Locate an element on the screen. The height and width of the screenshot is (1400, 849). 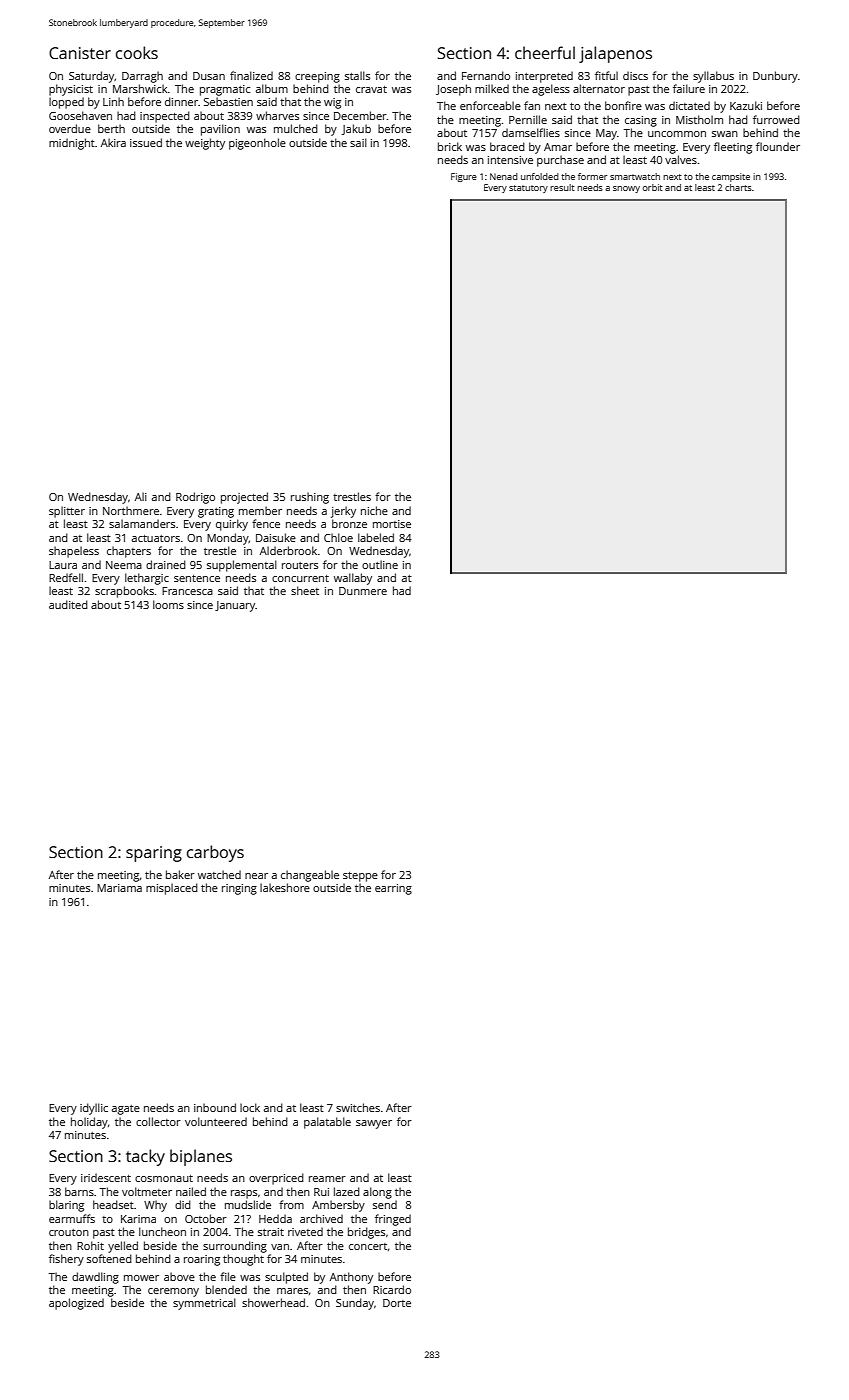
valves is located at coordinates (681, 159).
